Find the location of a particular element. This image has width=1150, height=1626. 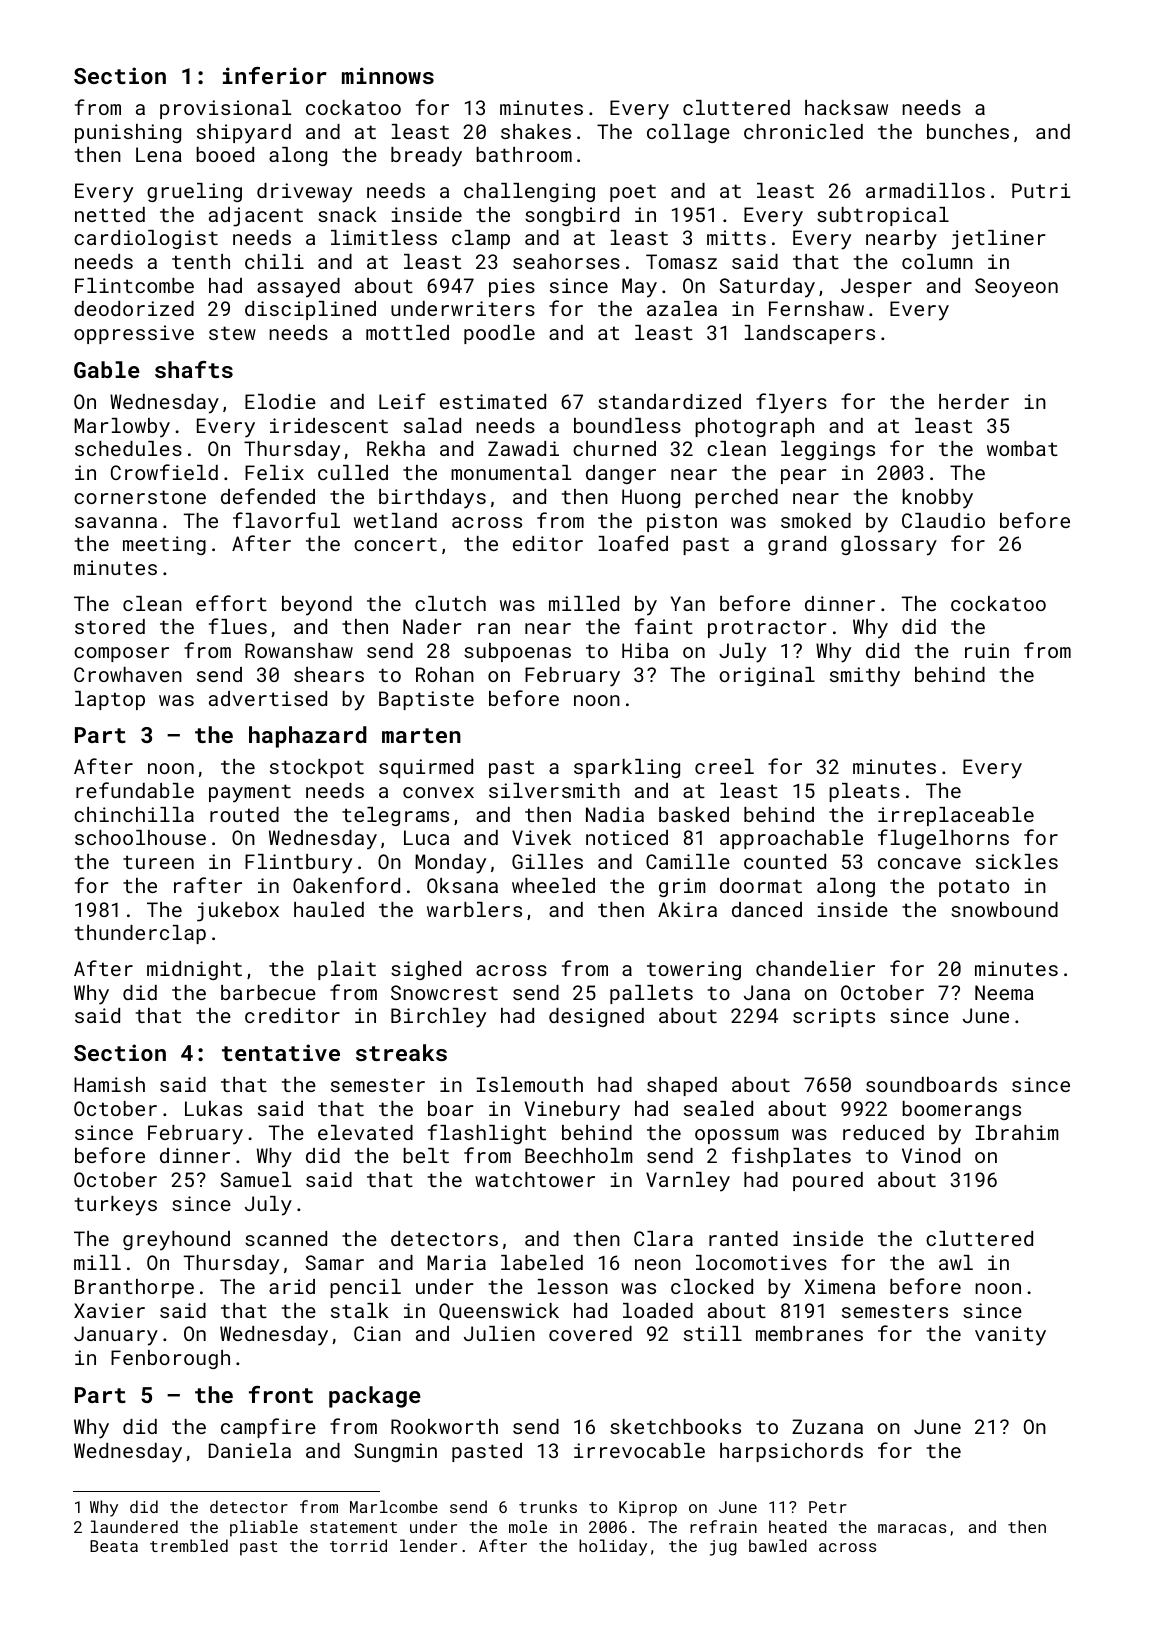

maracas is located at coordinates (912, 1528).
